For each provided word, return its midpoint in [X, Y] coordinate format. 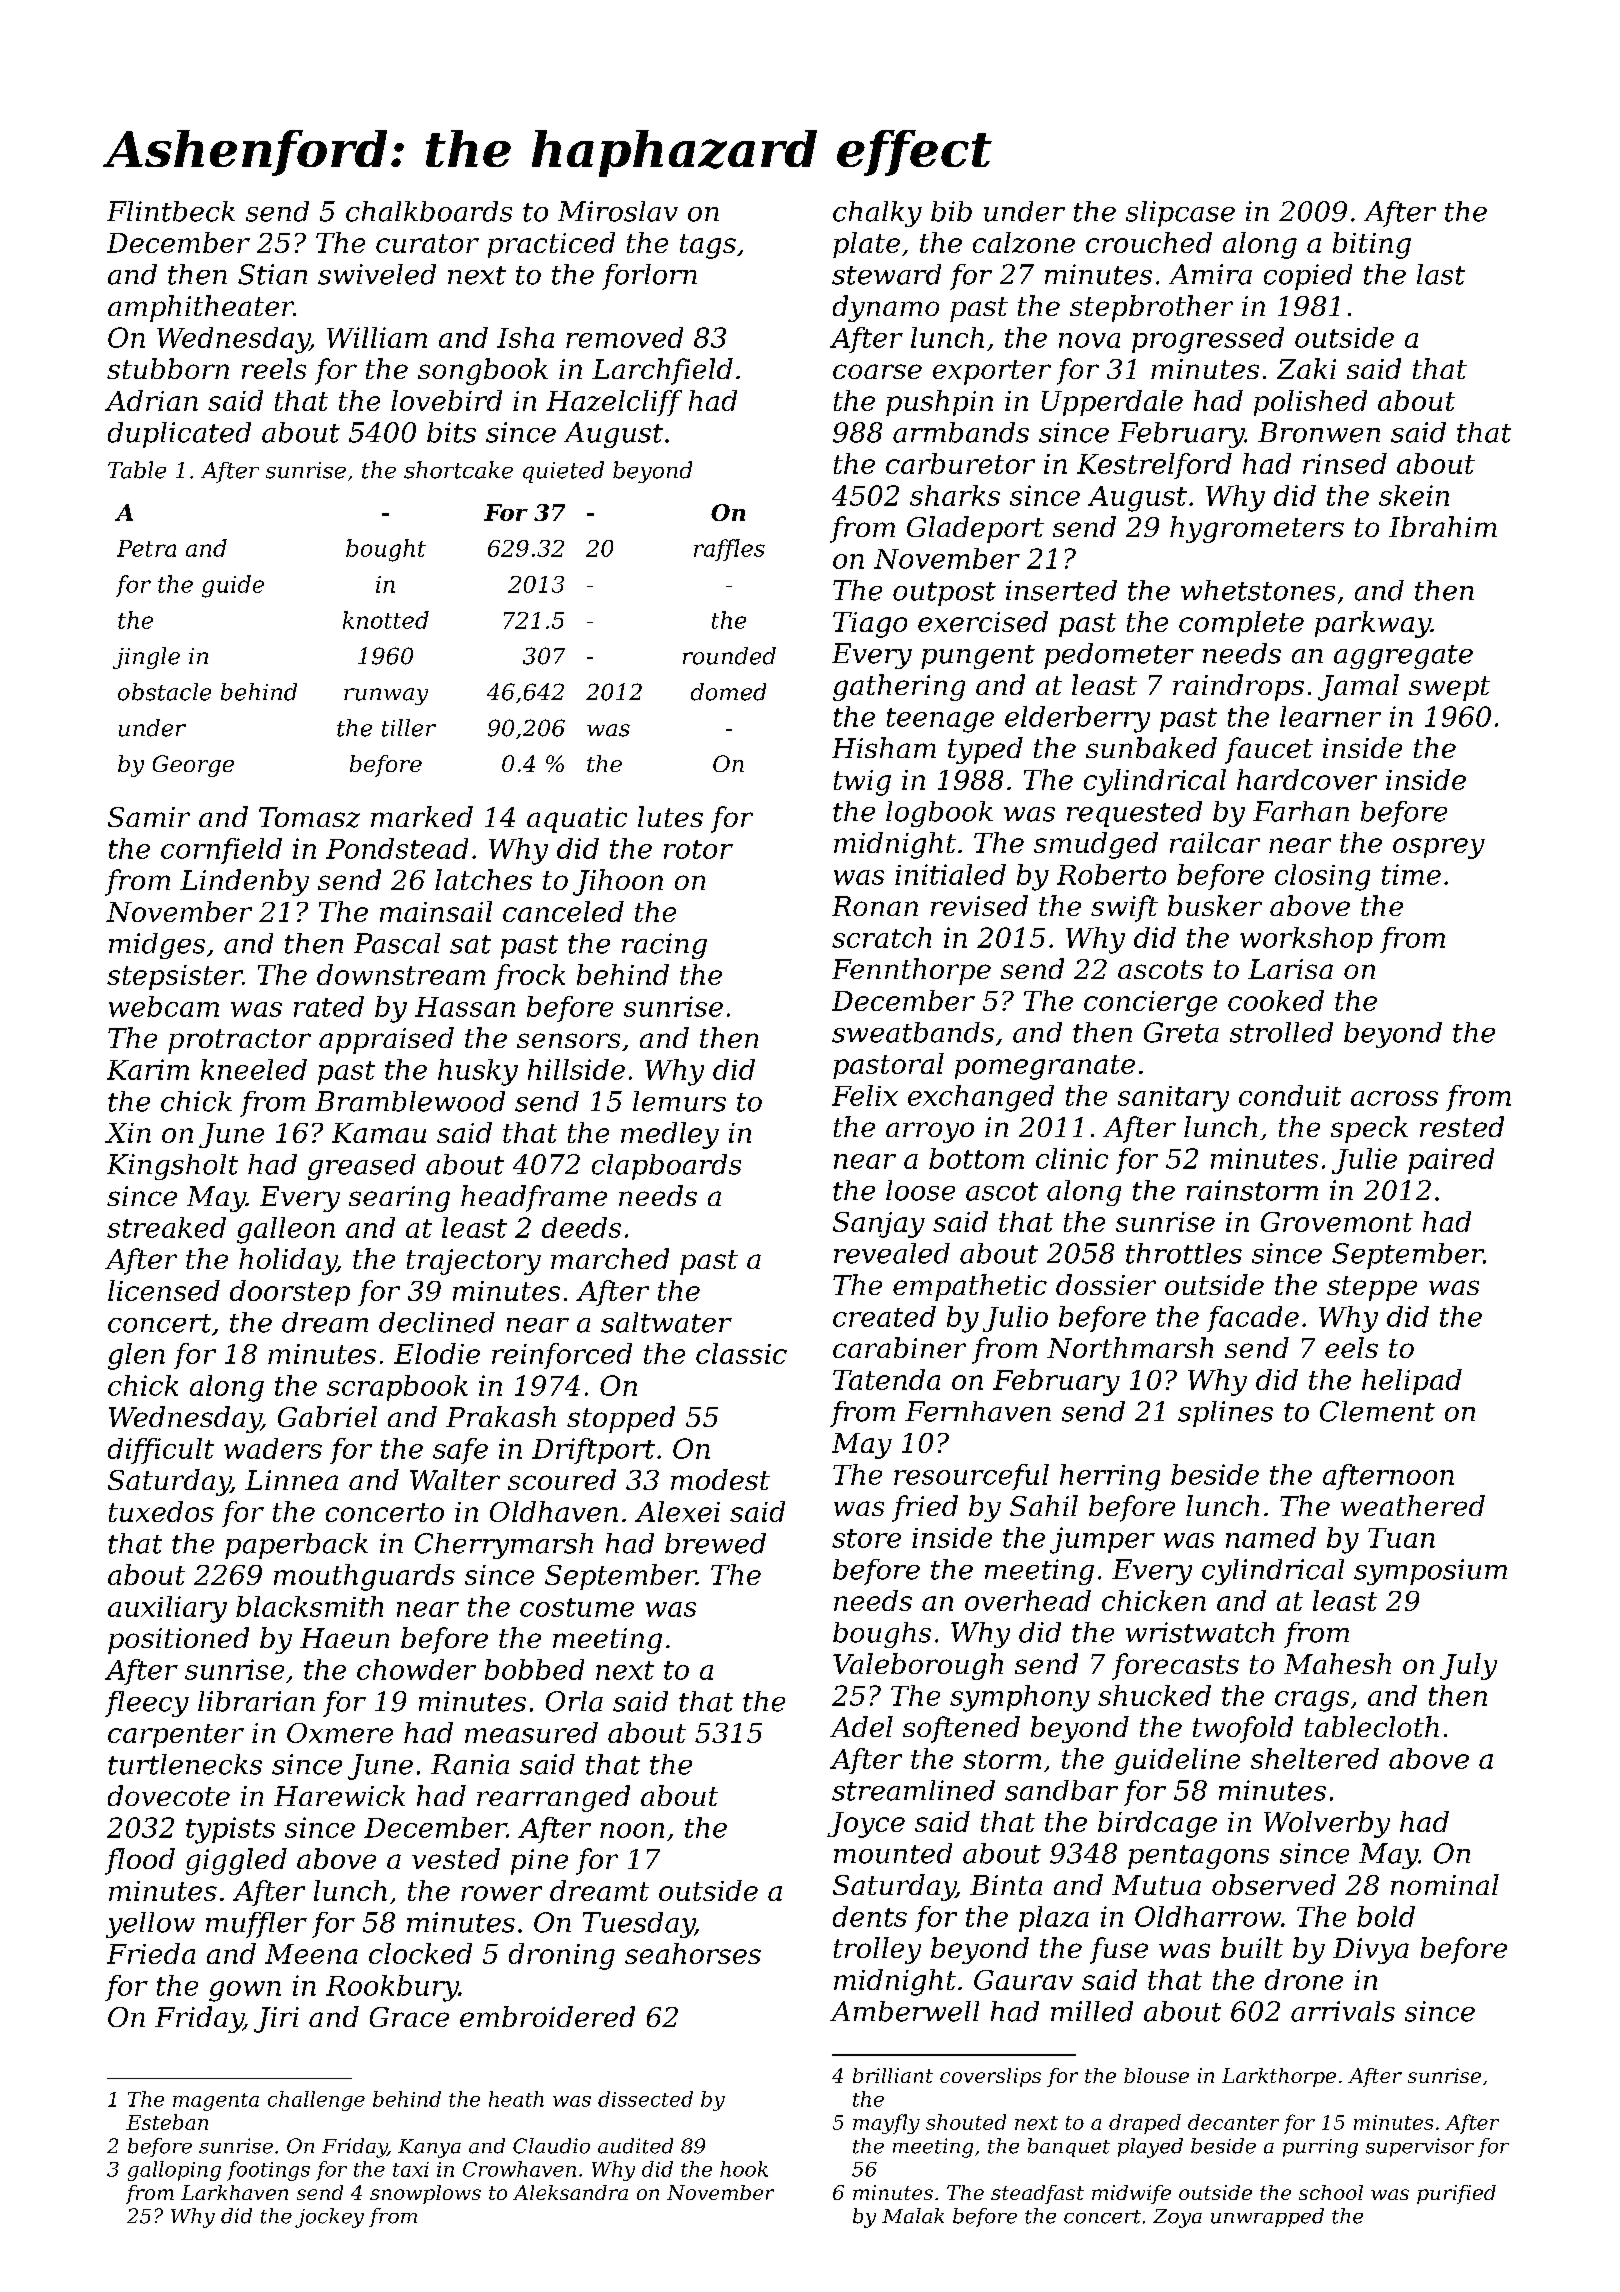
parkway [1373, 624]
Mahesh [1337, 1663]
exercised [983, 621]
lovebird [446, 400]
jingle [146, 658]
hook [744, 2169]
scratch [881, 937]
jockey [329, 2218]
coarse [877, 371]
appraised [386, 1040]
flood [140, 1861]
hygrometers [1257, 529]
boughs [882, 1635]
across [1394, 1098]
